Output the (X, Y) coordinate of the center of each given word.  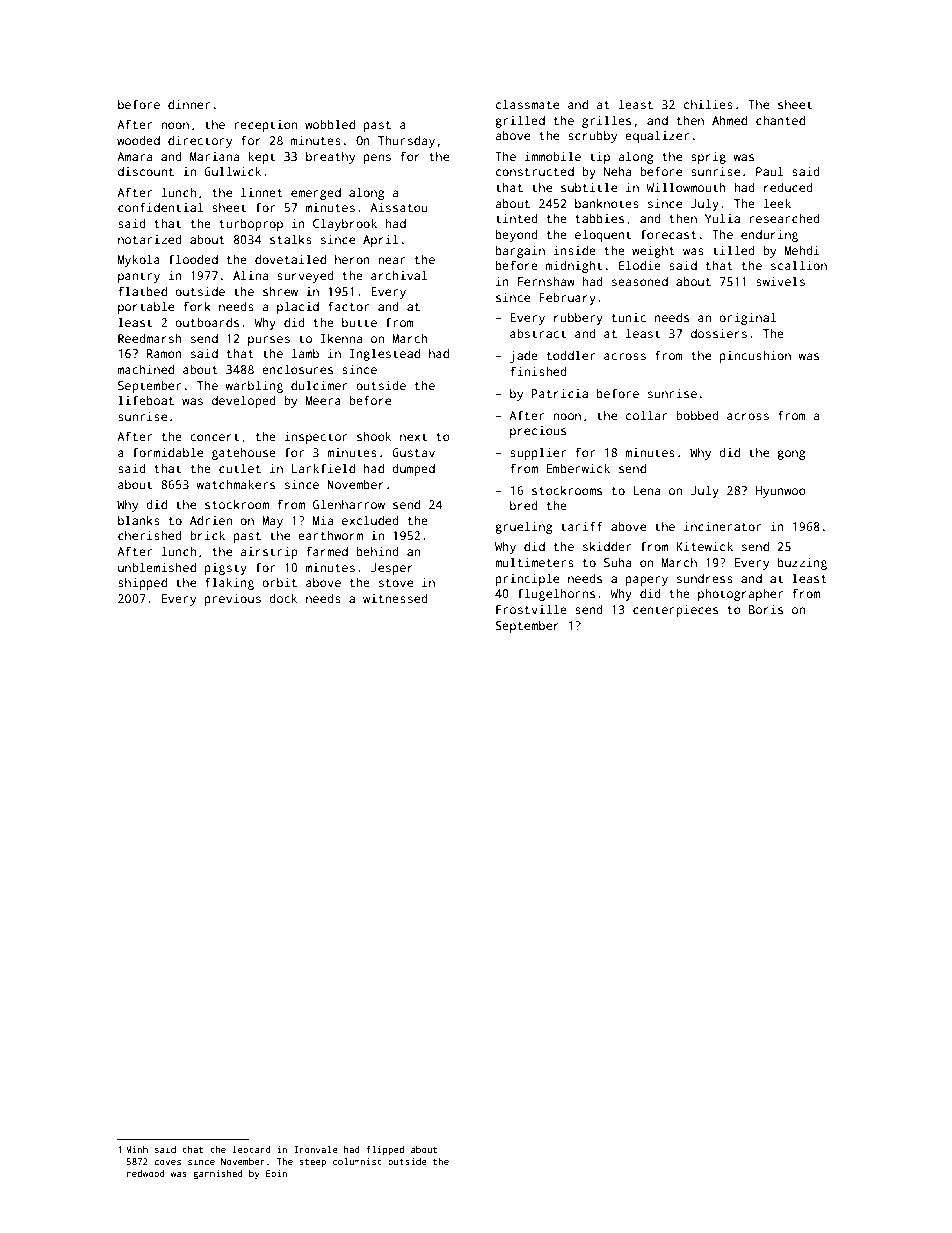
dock (283, 598)
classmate (527, 104)
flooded (193, 259)
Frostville (531, 609)
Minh (137, 1149)
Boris (765, 609)
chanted (780, 120)
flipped (385, 1150)
